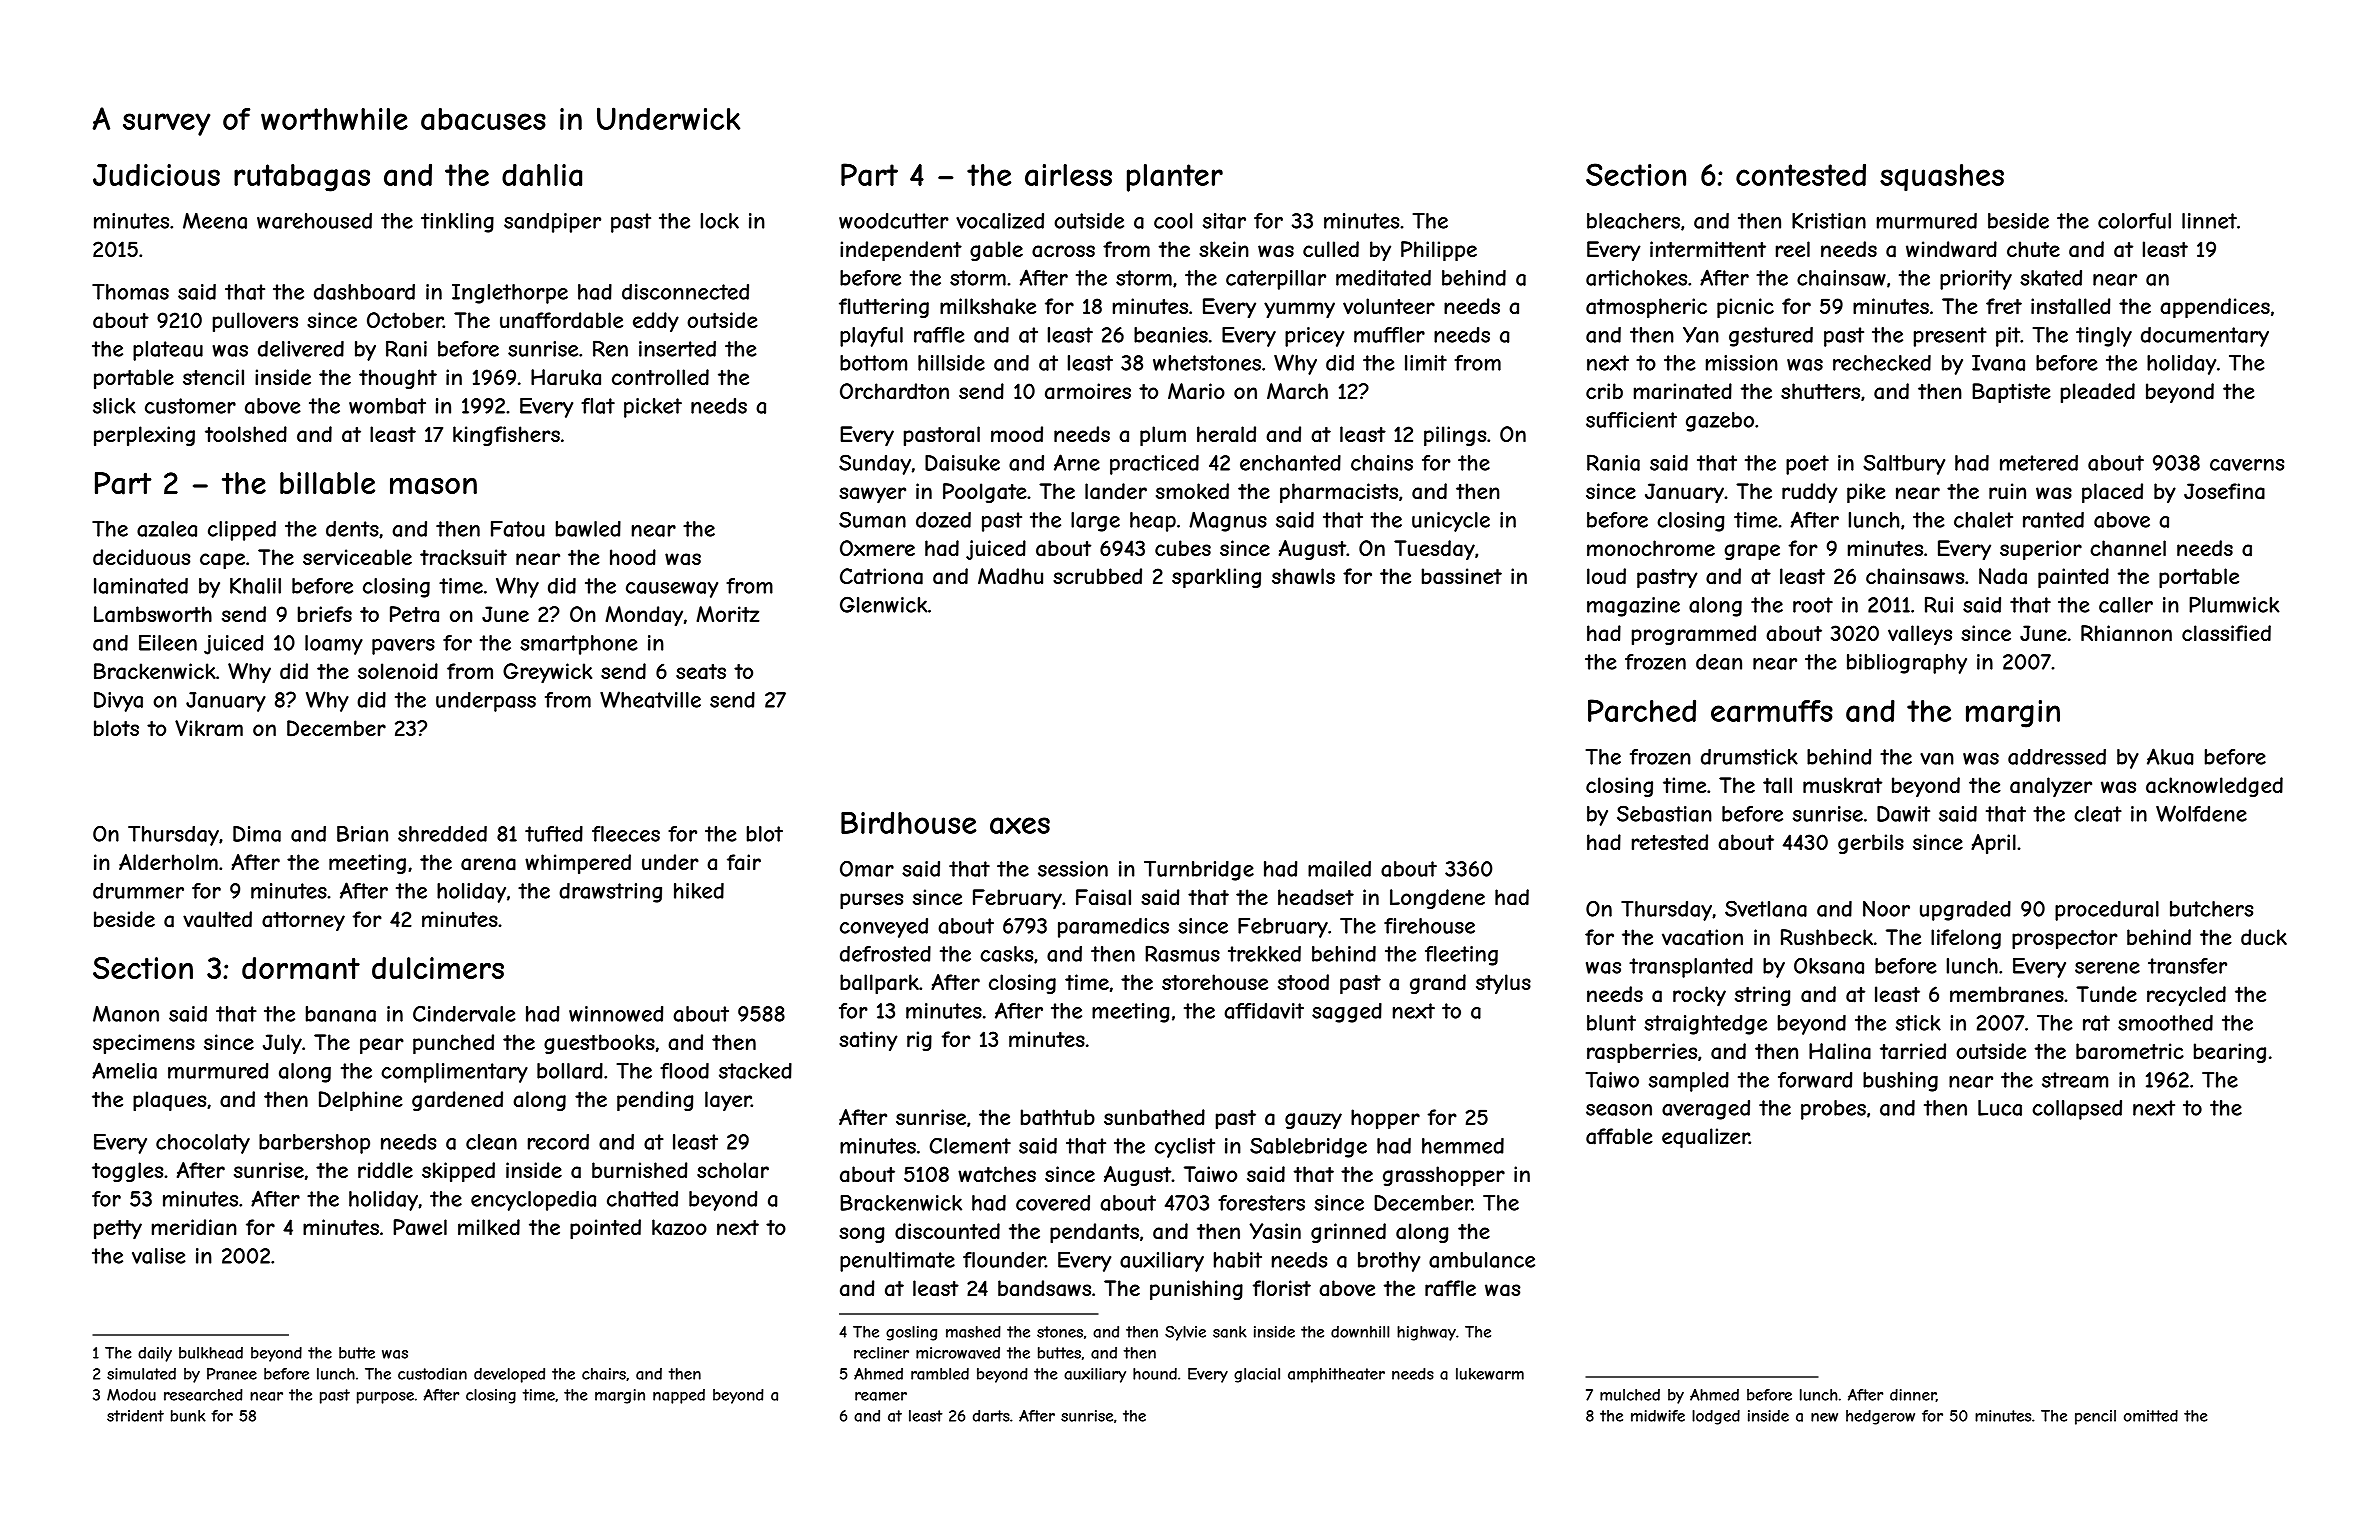  I want to click on Josefina, so click(2224, 491).
